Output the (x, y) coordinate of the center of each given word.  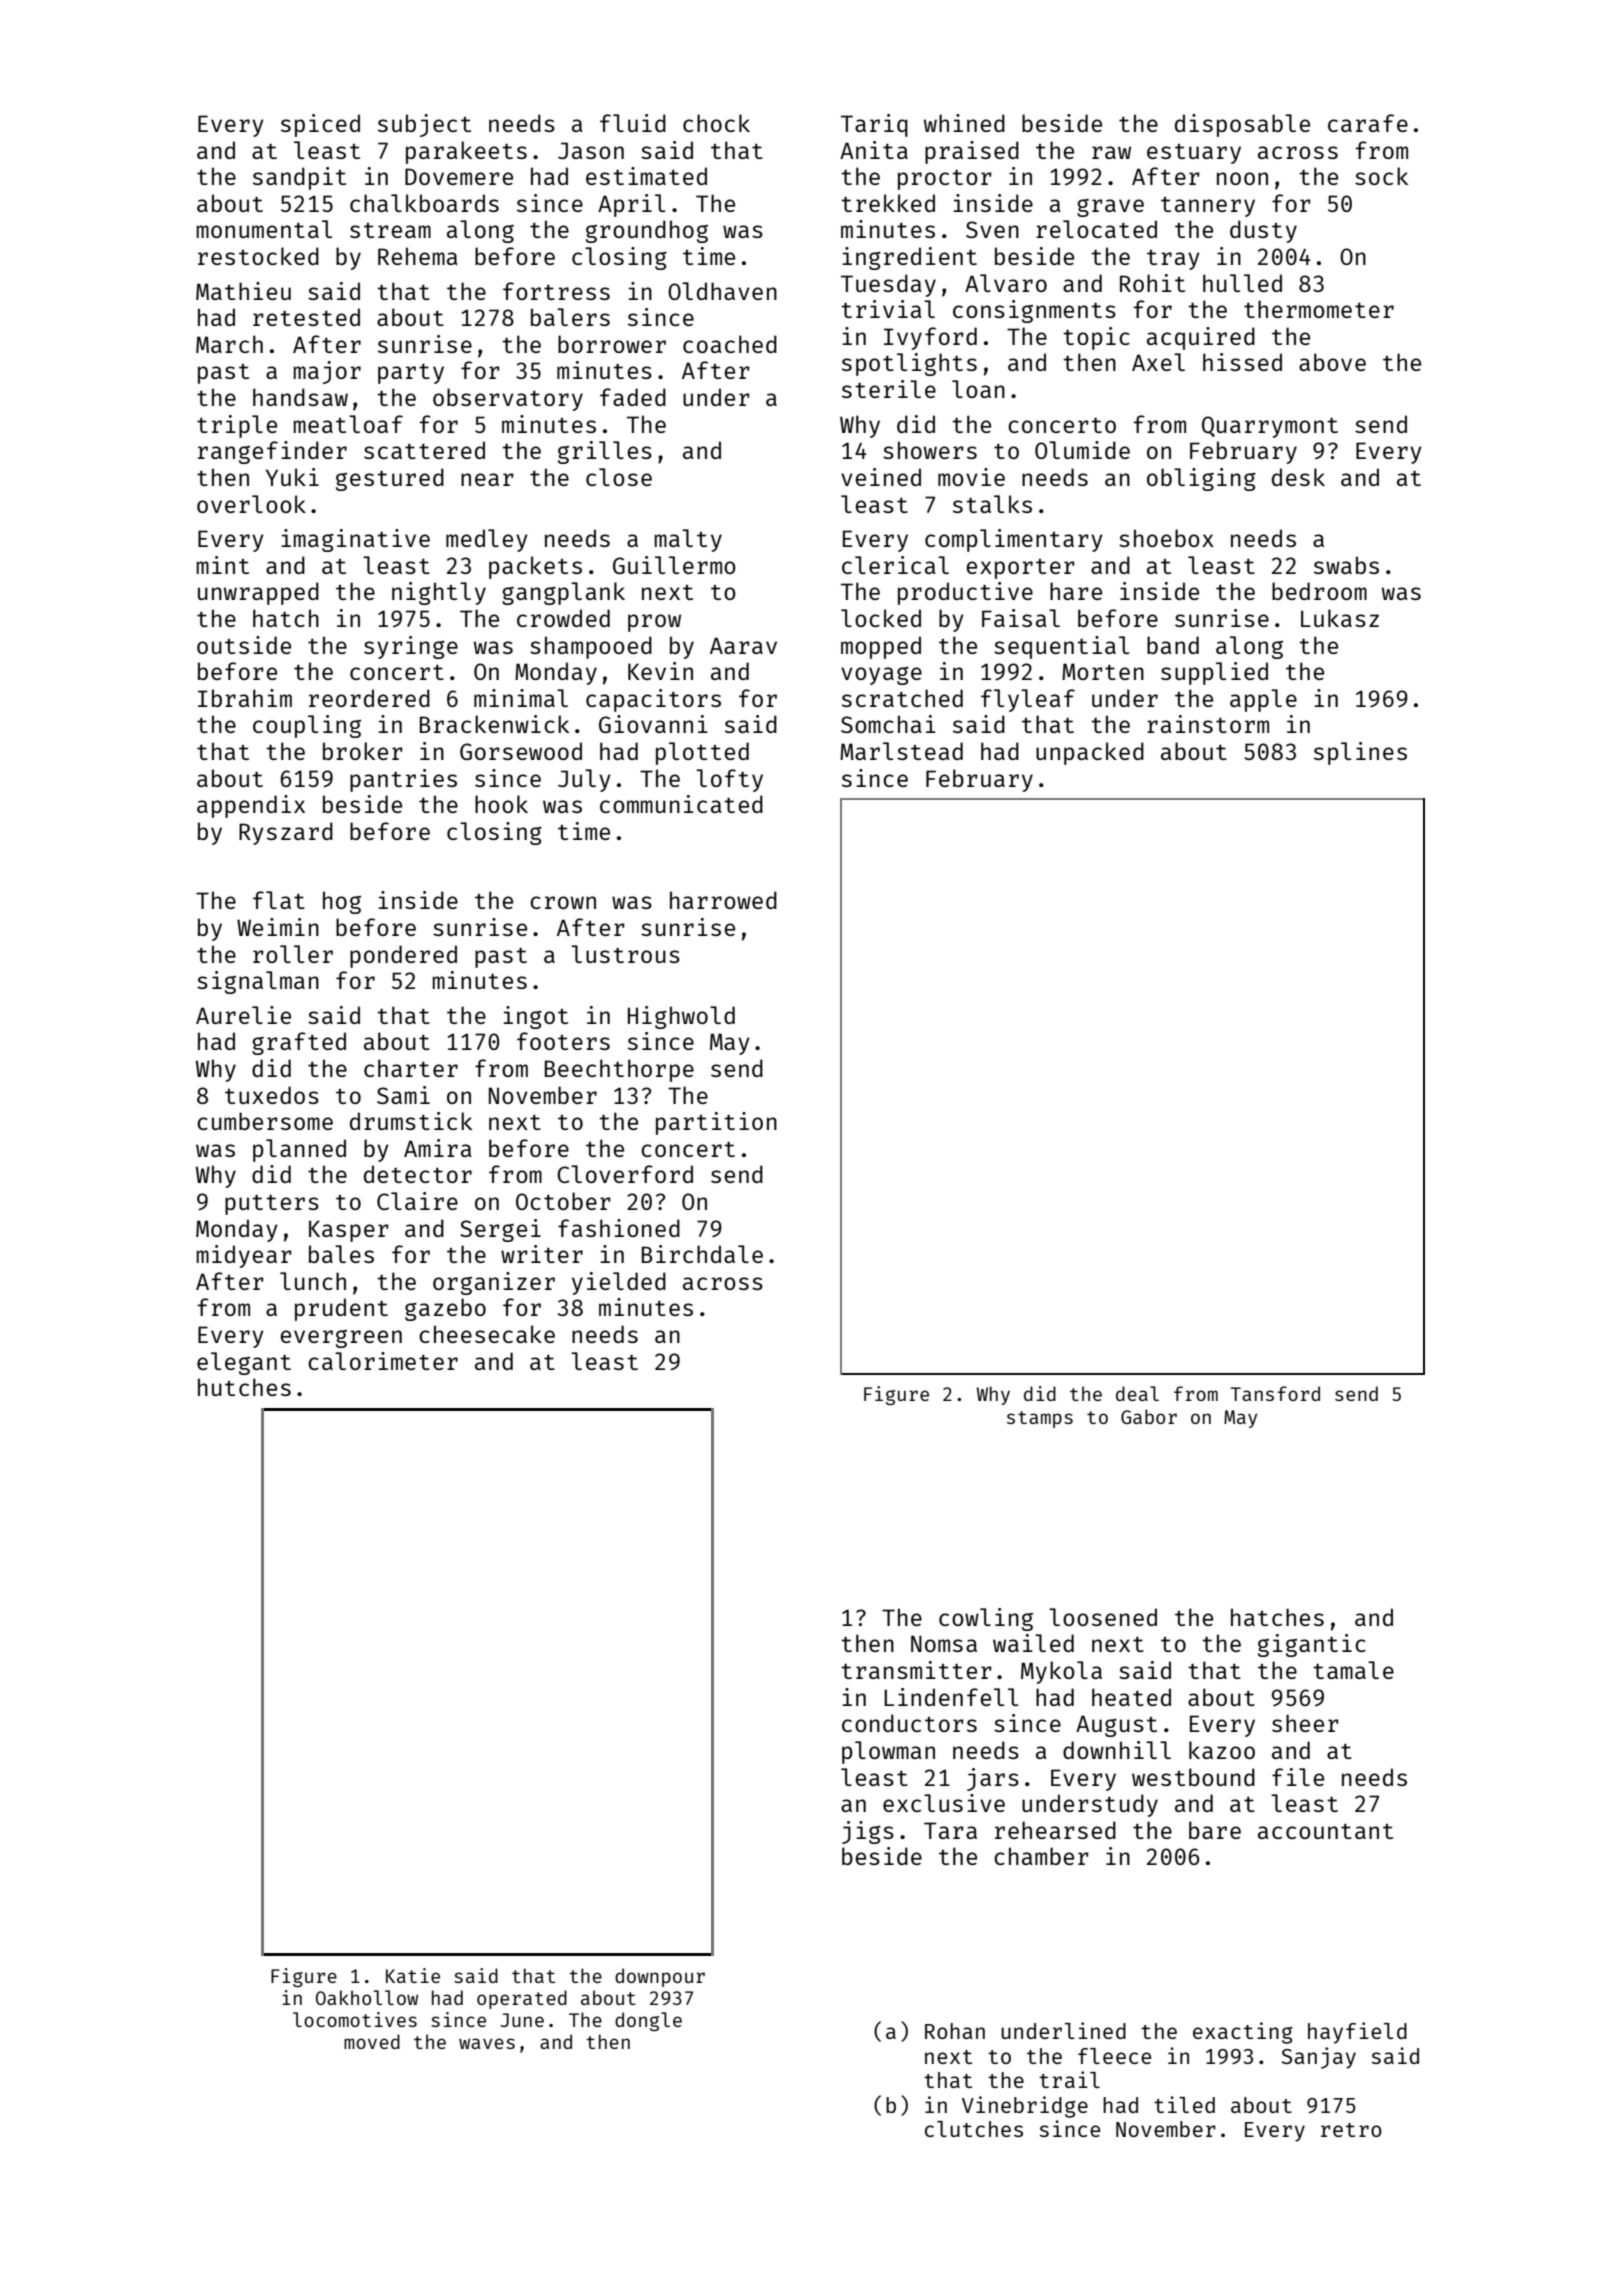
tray (1173, 260)
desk (1298, 477)
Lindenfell (951, 1697)
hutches (244, 1387)
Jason (591, 150)
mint (223, 565)
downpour (660, 1977)
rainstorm (1208, 724)
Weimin (278, 927)
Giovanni (653, 724)
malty (688, 540)
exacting (1243, 2033)
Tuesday (888, 285)
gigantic (1312, 1645)
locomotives (355, 2019)
